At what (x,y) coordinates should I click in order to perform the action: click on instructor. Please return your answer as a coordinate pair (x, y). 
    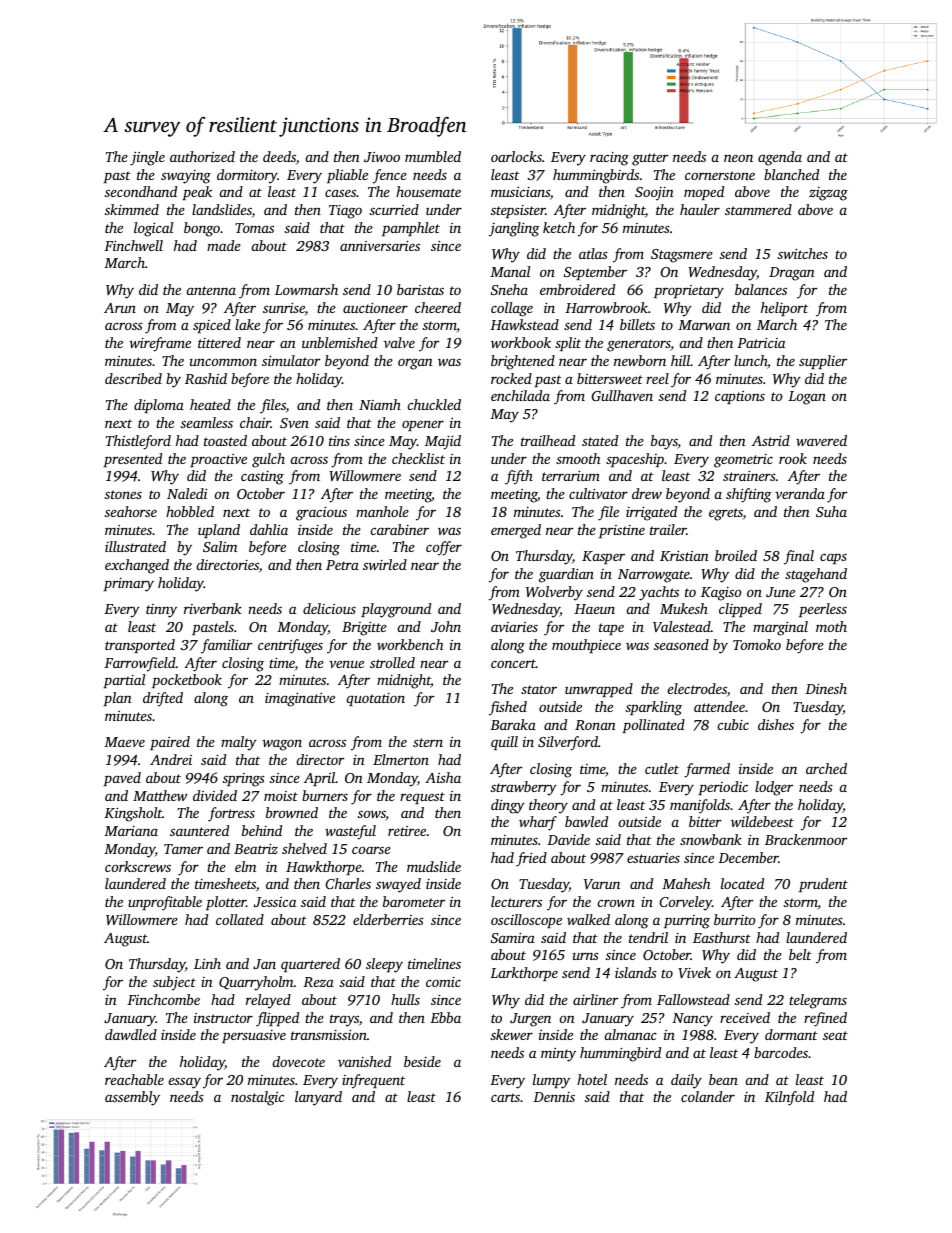
    Looking at the image, I should click on (223, 1018).
